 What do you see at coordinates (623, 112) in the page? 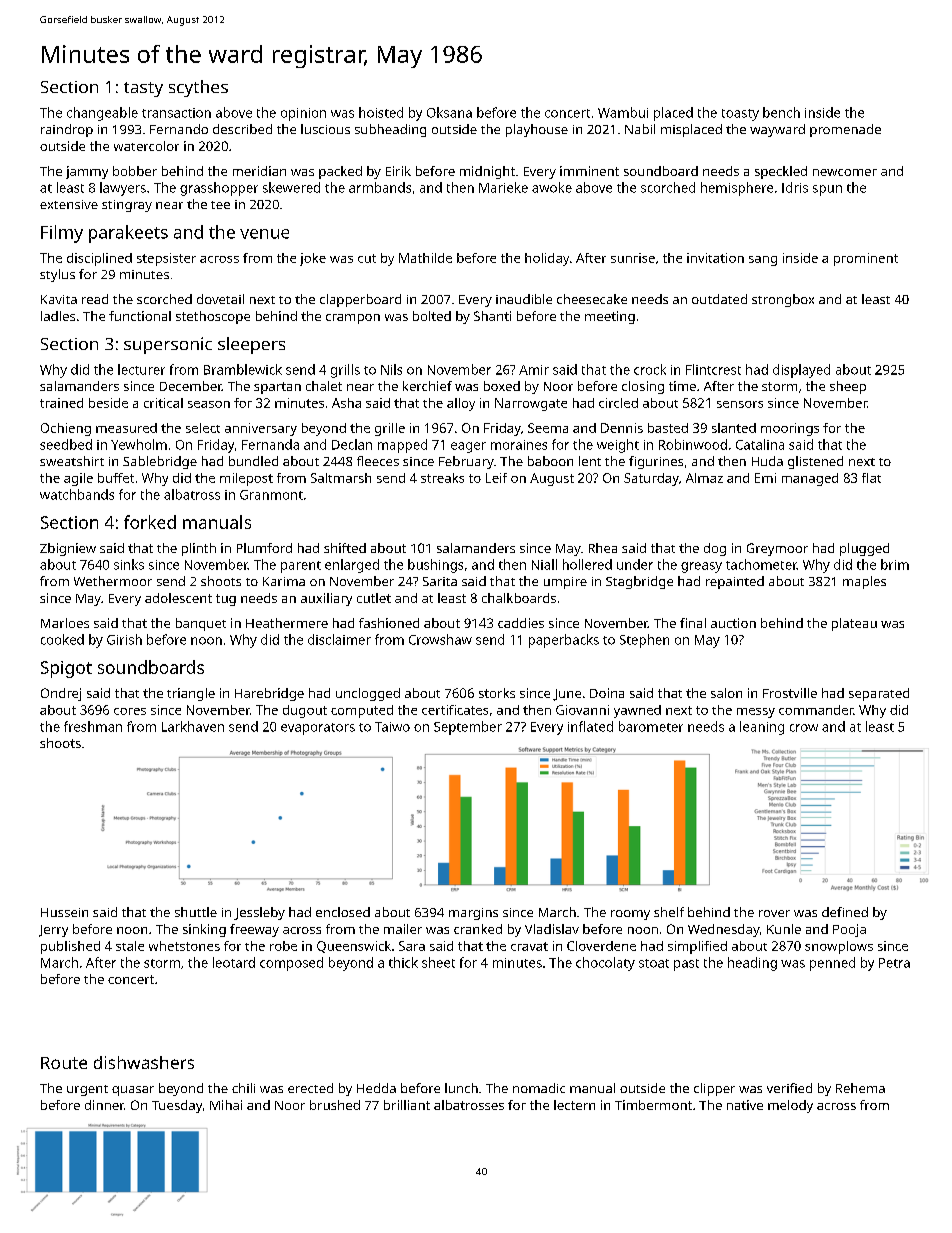
I see `Wambui` at bounding box center [623, 112].
